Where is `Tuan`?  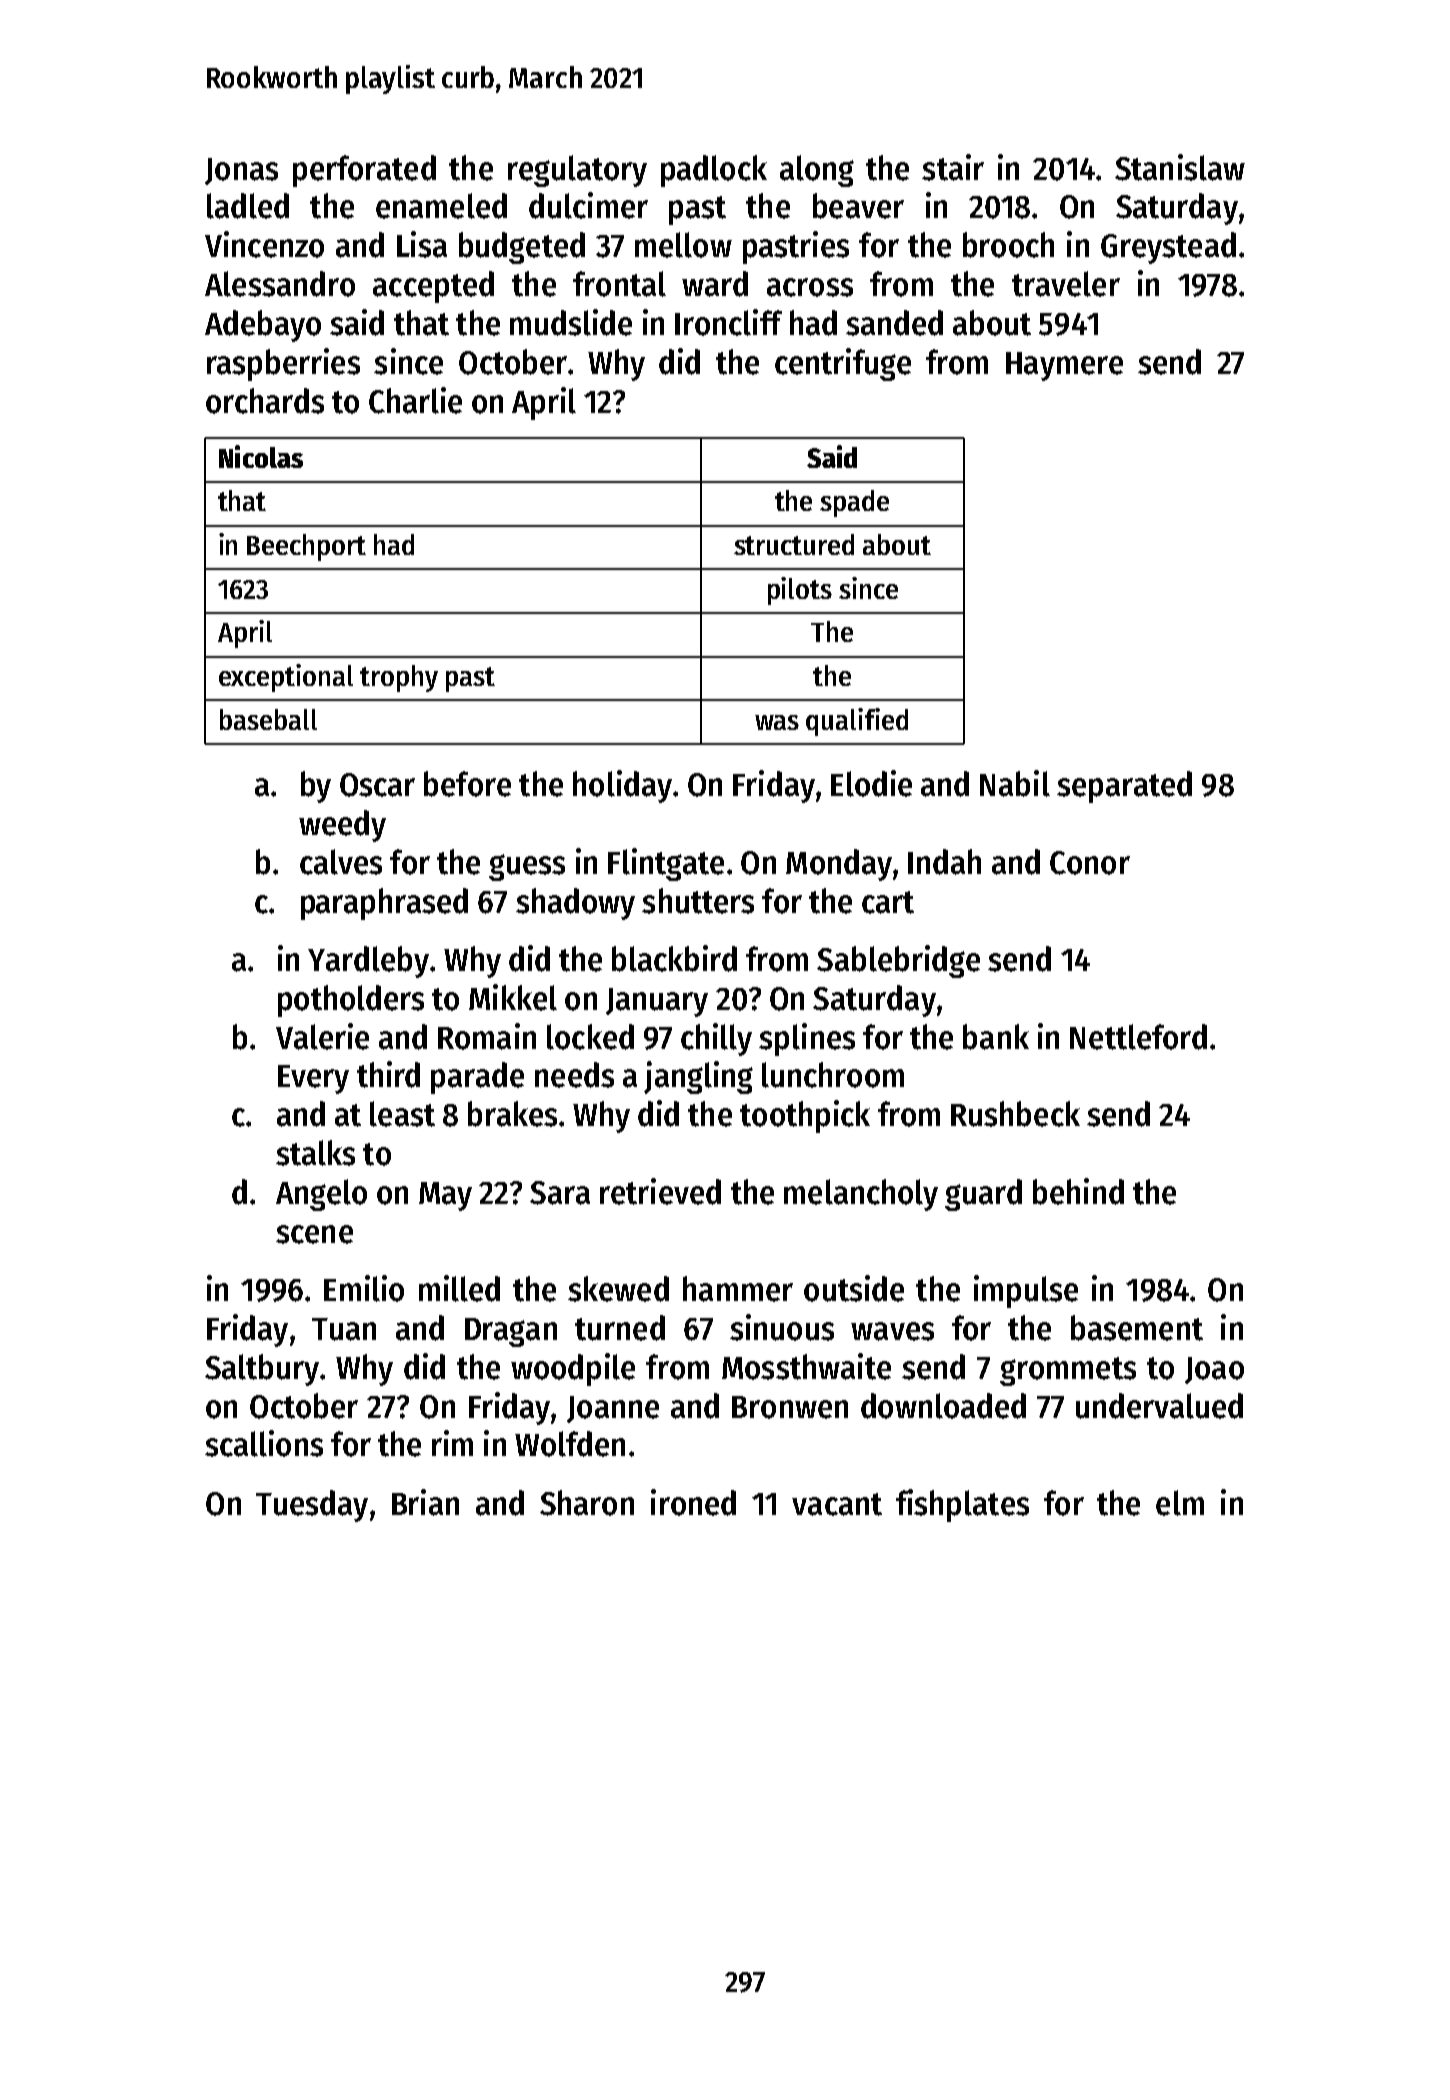
Tuan is located at coordinates (344, 1329).
